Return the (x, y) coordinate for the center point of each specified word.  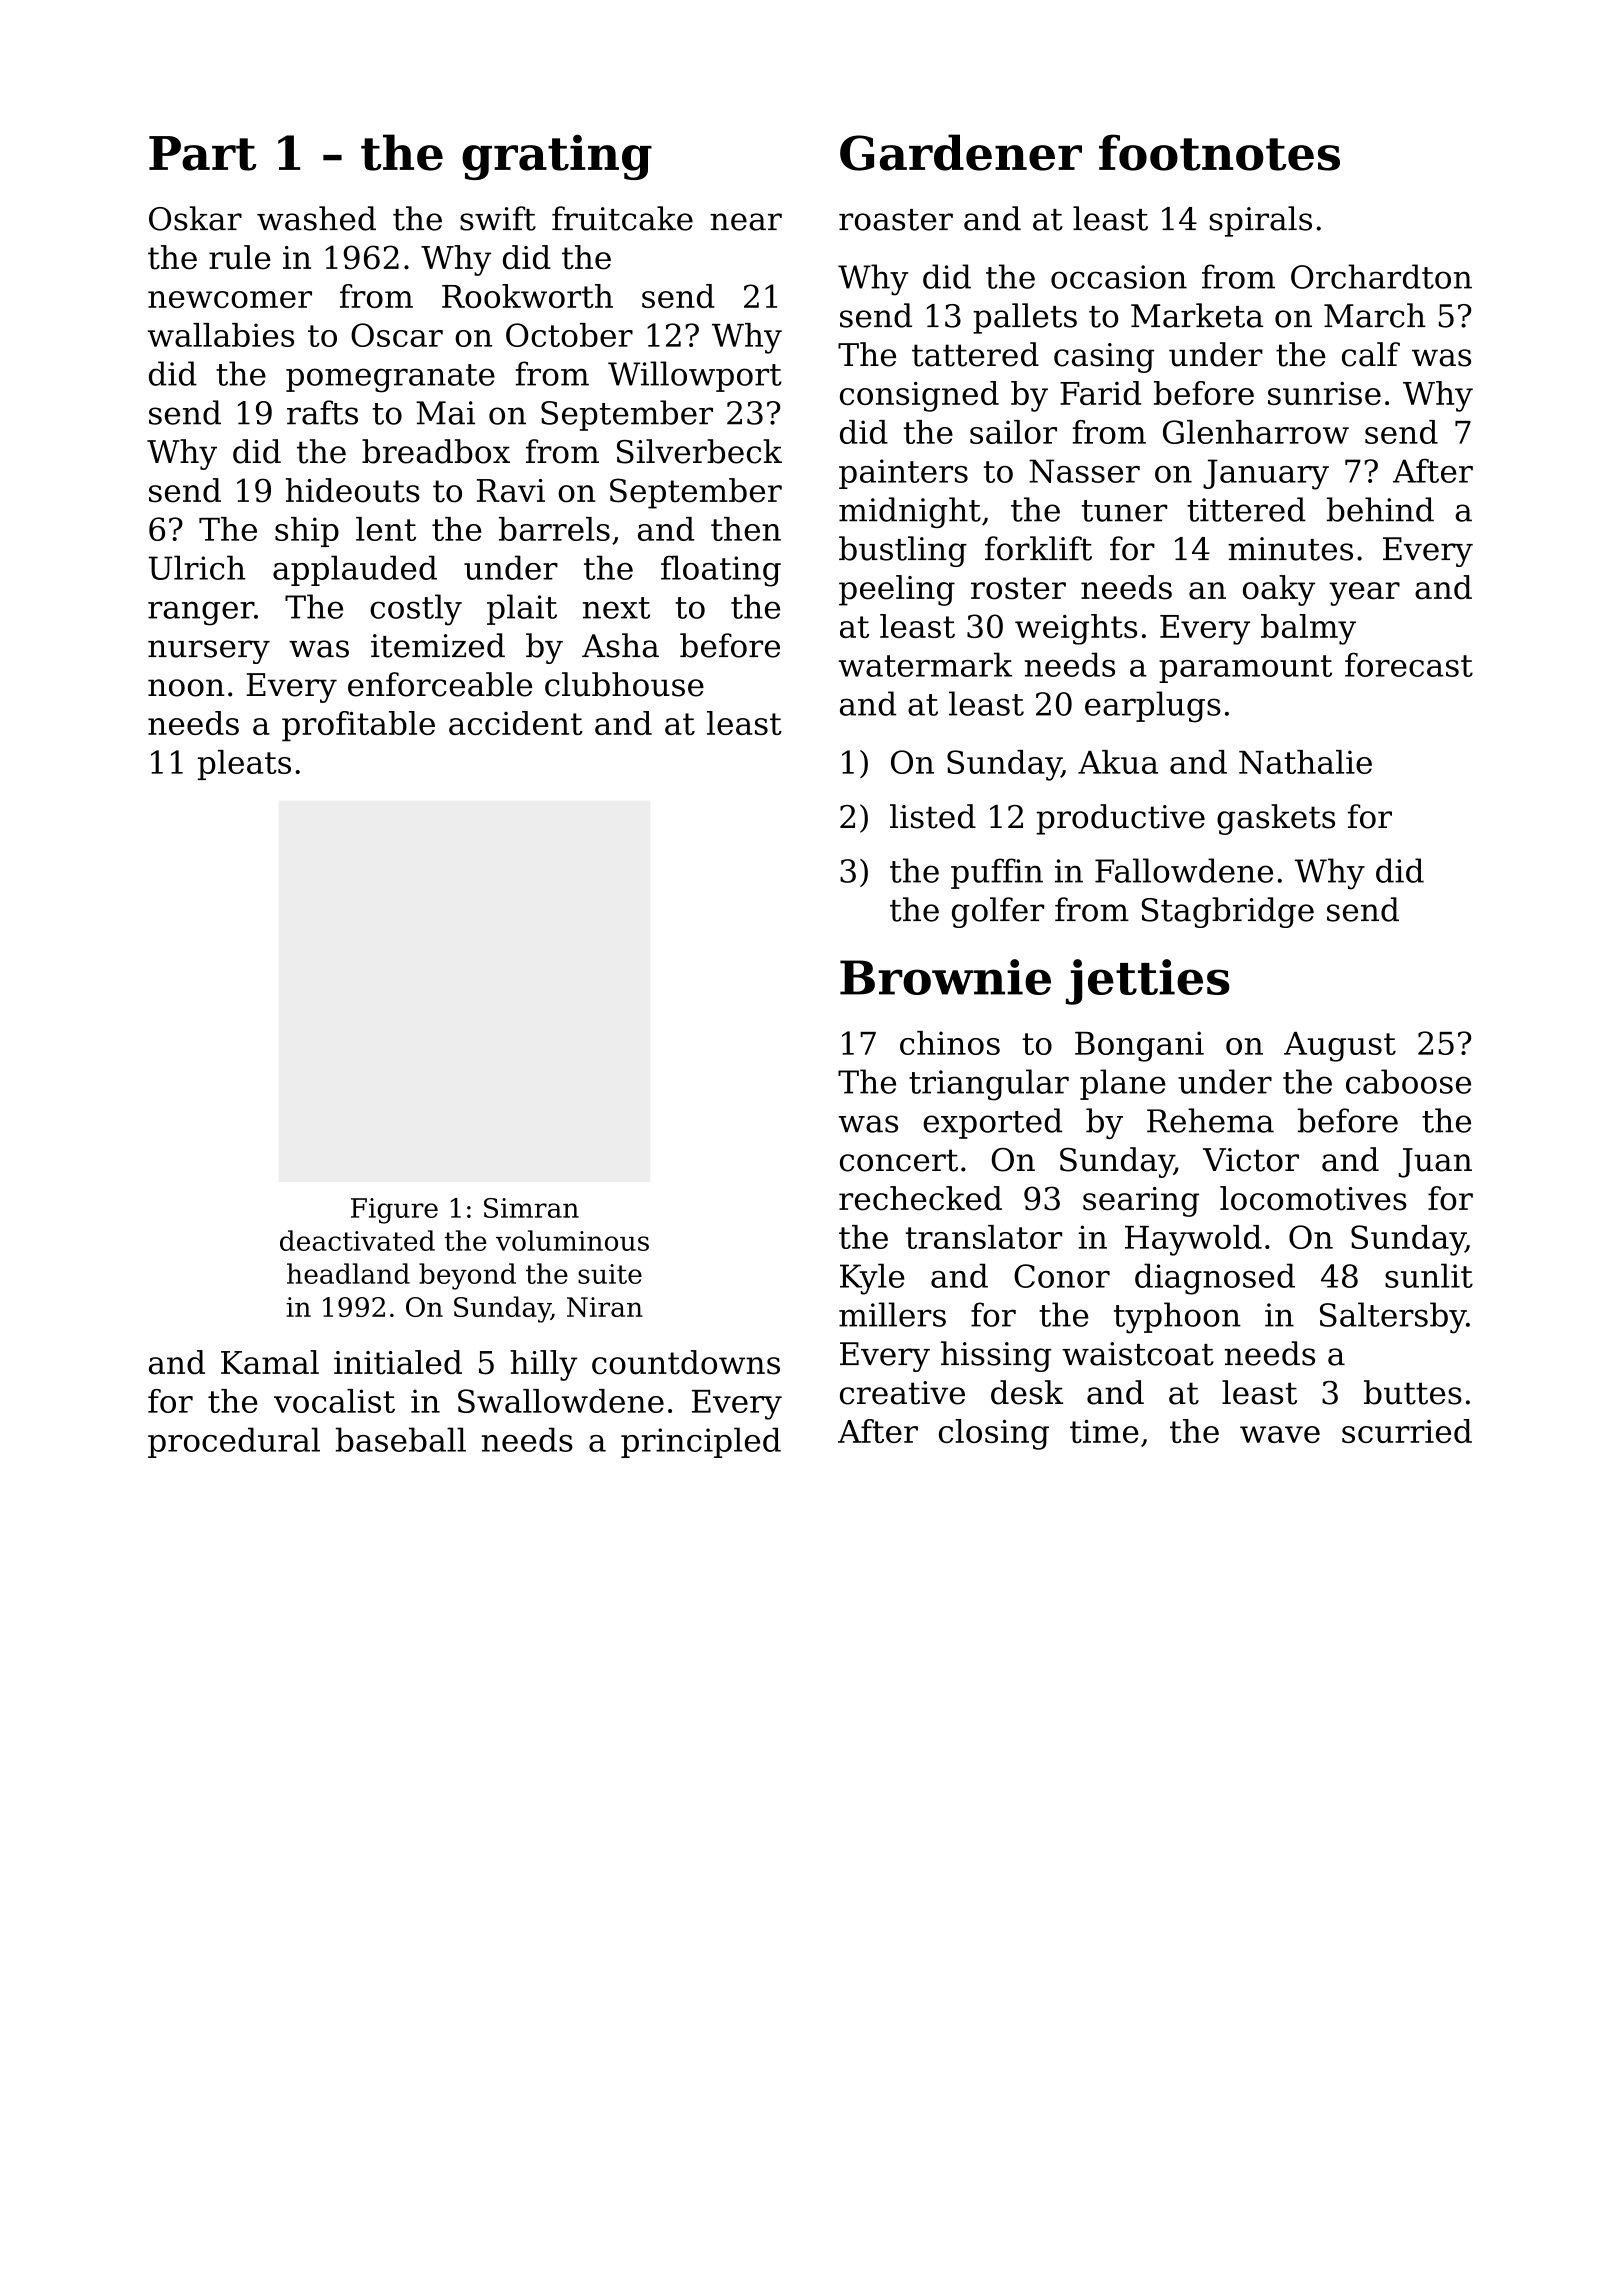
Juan (1435, 1163)
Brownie (945, 977)
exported (992, 1123)
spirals (1261, 221)
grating (557, 157)
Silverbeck (699, 451)
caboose (1408, 1081)
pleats (244, 765)
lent (386, 529)
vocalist (334, 1401)
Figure (394, 1211)
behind (1380, 509)
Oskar (195, 218)
